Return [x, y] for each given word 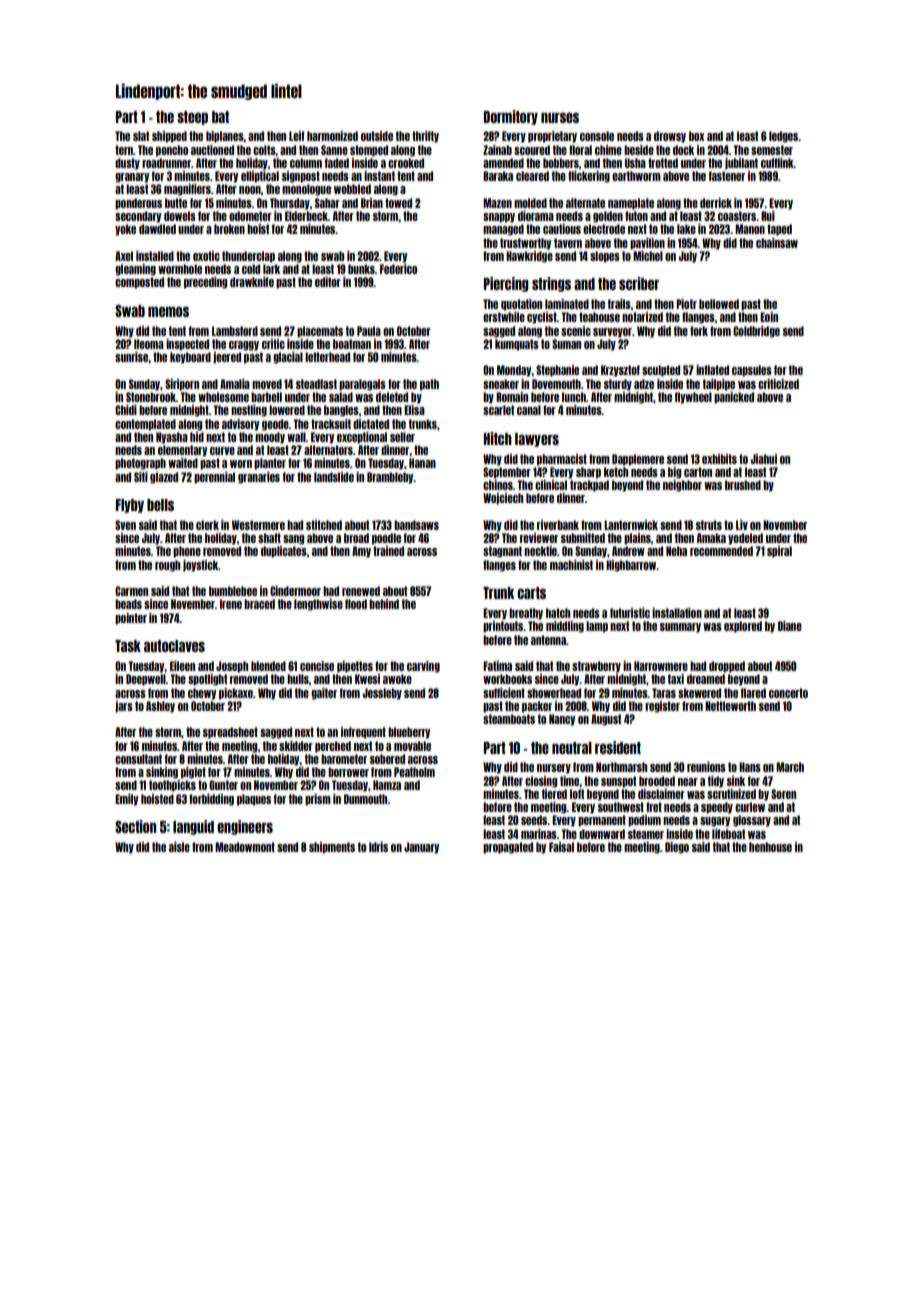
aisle [179, 847]
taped [779, 230]
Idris [378, 847]
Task [128, 646]
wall [296, 437]
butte [176, 203]
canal [529, 410]
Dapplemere [638, 460]
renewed [361, 591]
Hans [750, 767]
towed [398, 203]
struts [709, 525]
